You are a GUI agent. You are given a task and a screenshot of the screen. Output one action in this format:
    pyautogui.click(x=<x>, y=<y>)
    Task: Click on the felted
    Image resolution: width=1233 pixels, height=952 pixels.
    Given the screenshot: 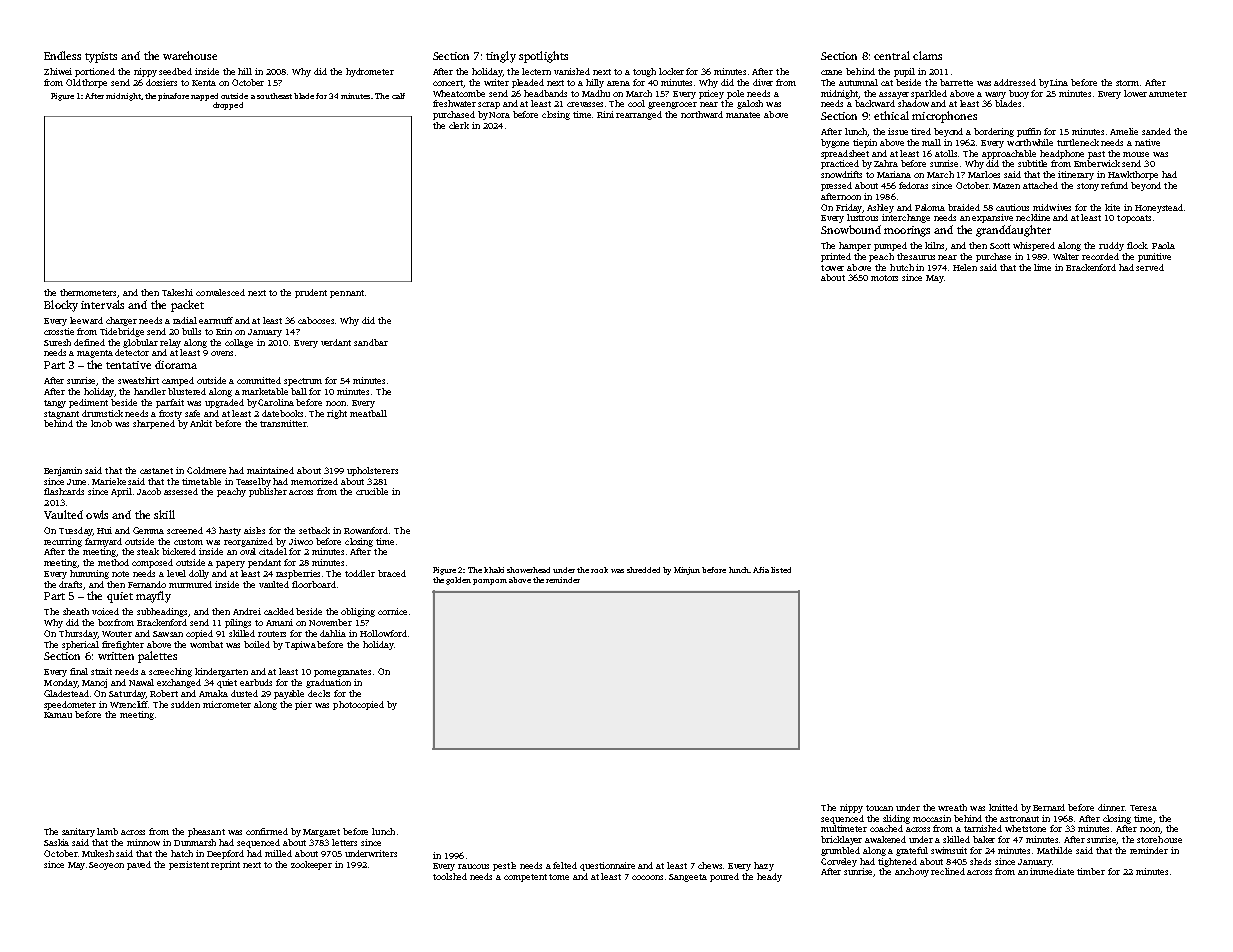 What is the action you would take?
    pyautogui.click(x=565, y=865)
